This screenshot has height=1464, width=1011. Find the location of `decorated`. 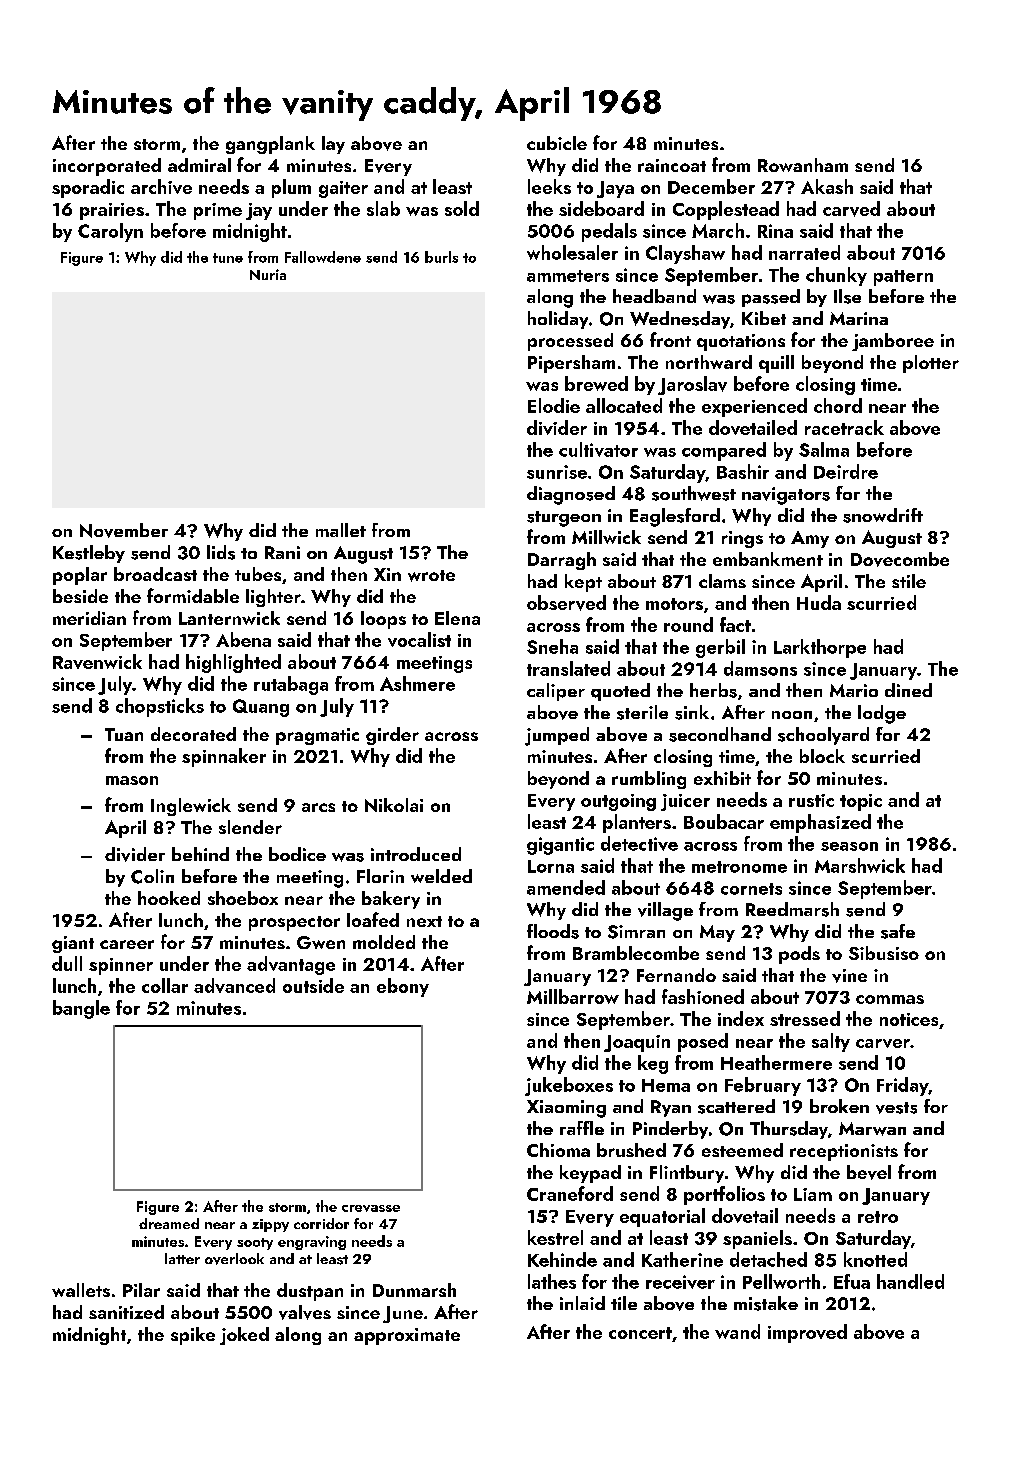

decorated is located at coordinates (193, 734).
